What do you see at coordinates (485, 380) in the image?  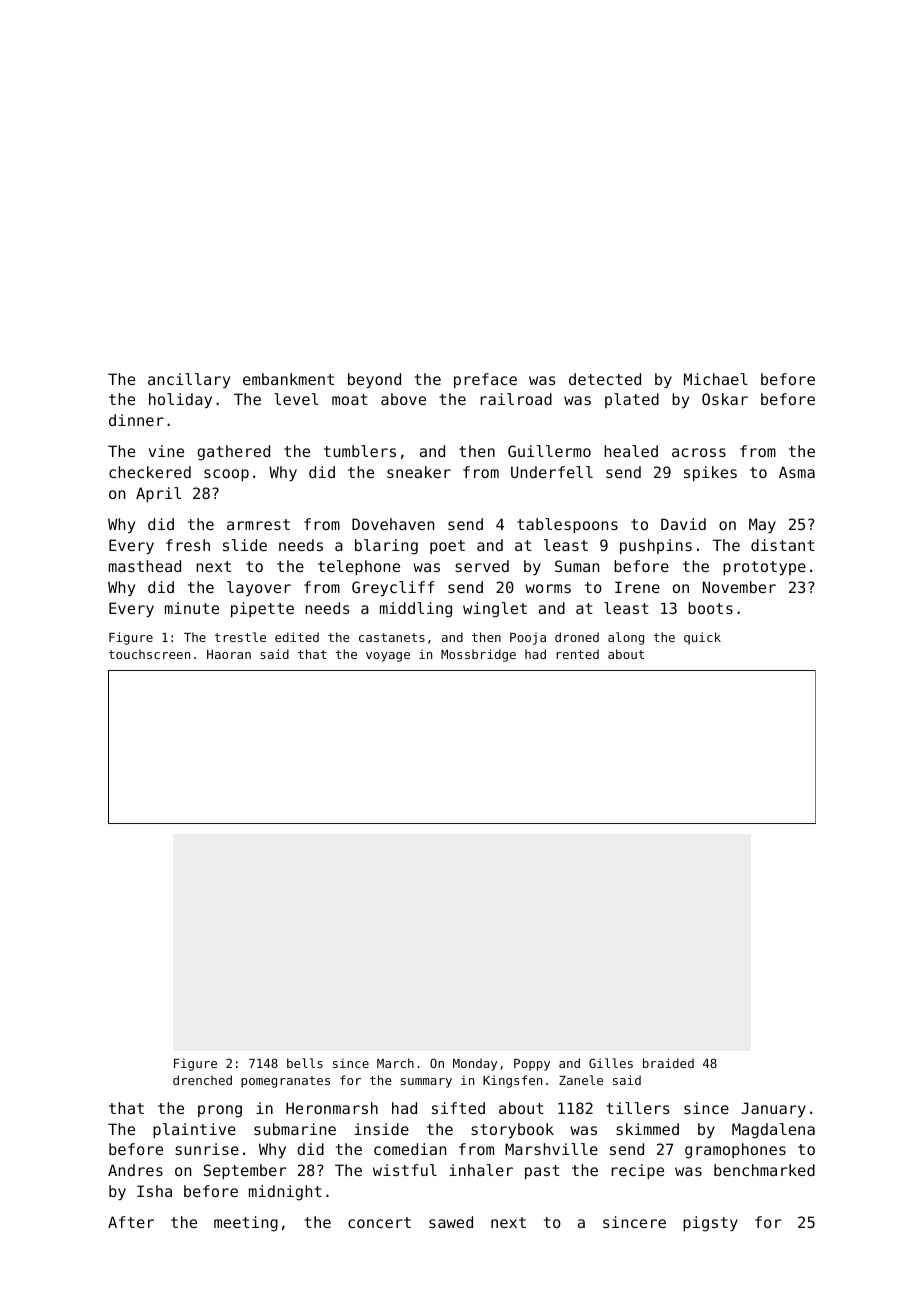 I see `preface` at bounding box center [485, 380].
